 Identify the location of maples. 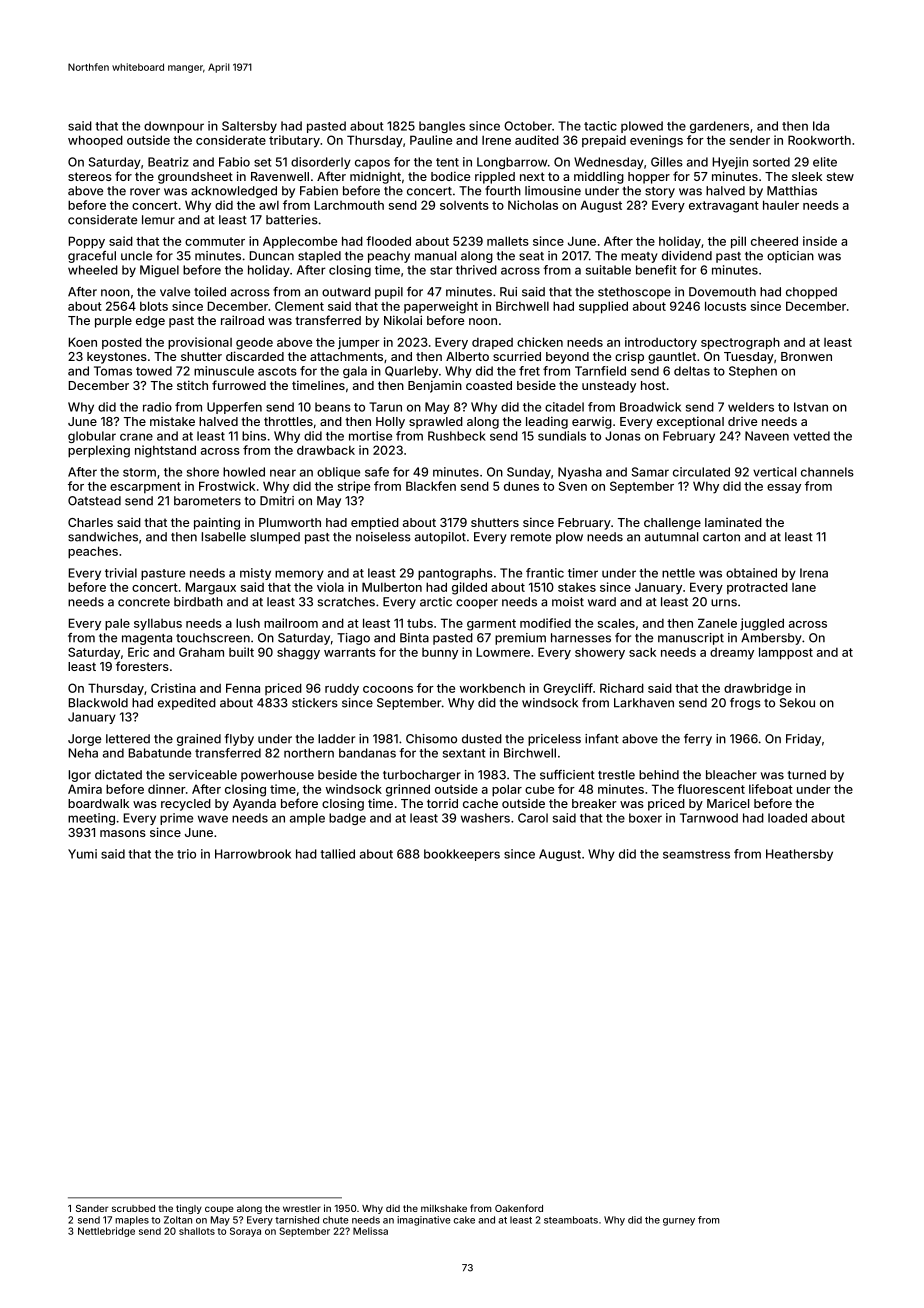
(132, 1221).
